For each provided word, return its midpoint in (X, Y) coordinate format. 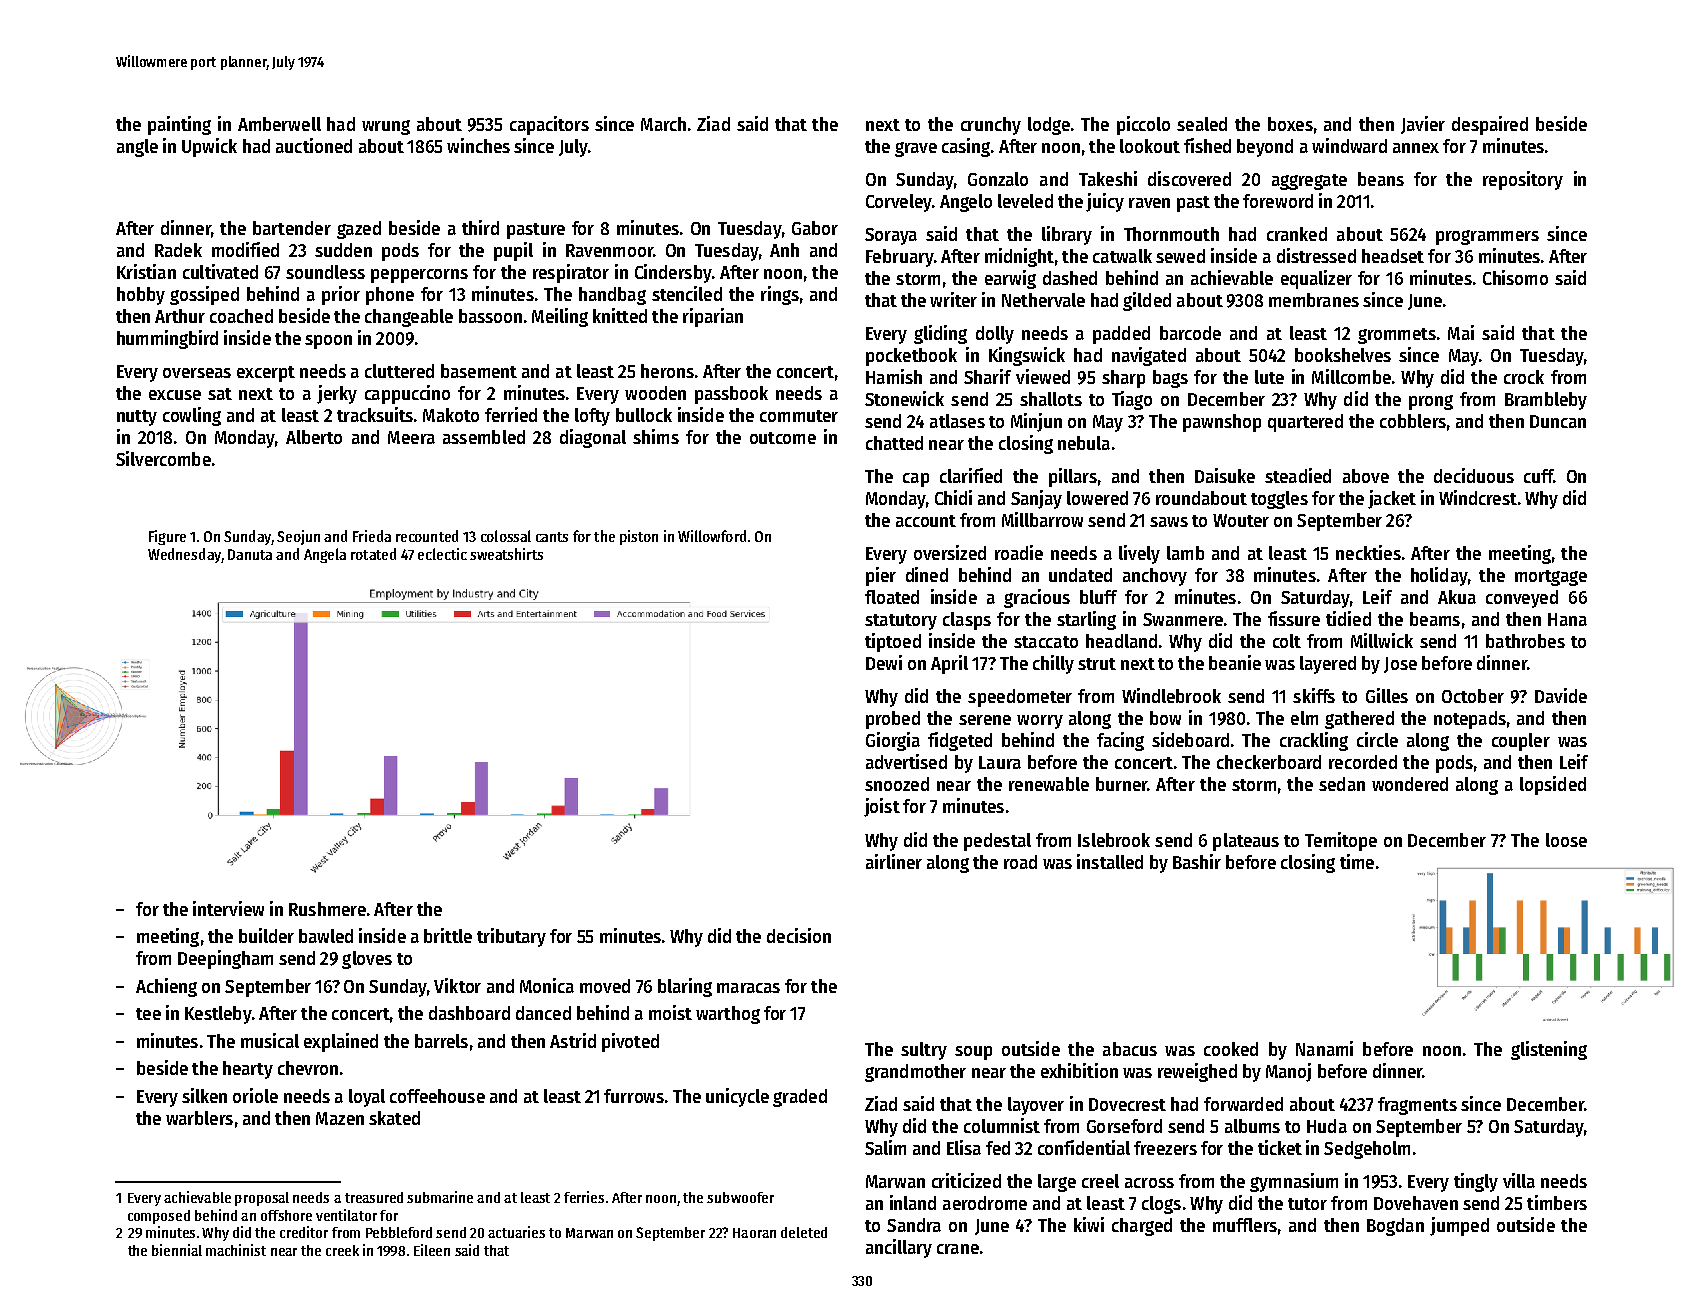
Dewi (884, 662)
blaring (685, 987)
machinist (236, 1250)
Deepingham (225, 959)
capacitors (549, 125)
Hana (1567, 619)
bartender (292, 228)
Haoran (754, 1233)
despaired (1490, 125)
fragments (1417, 1106)
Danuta (250, 554)
